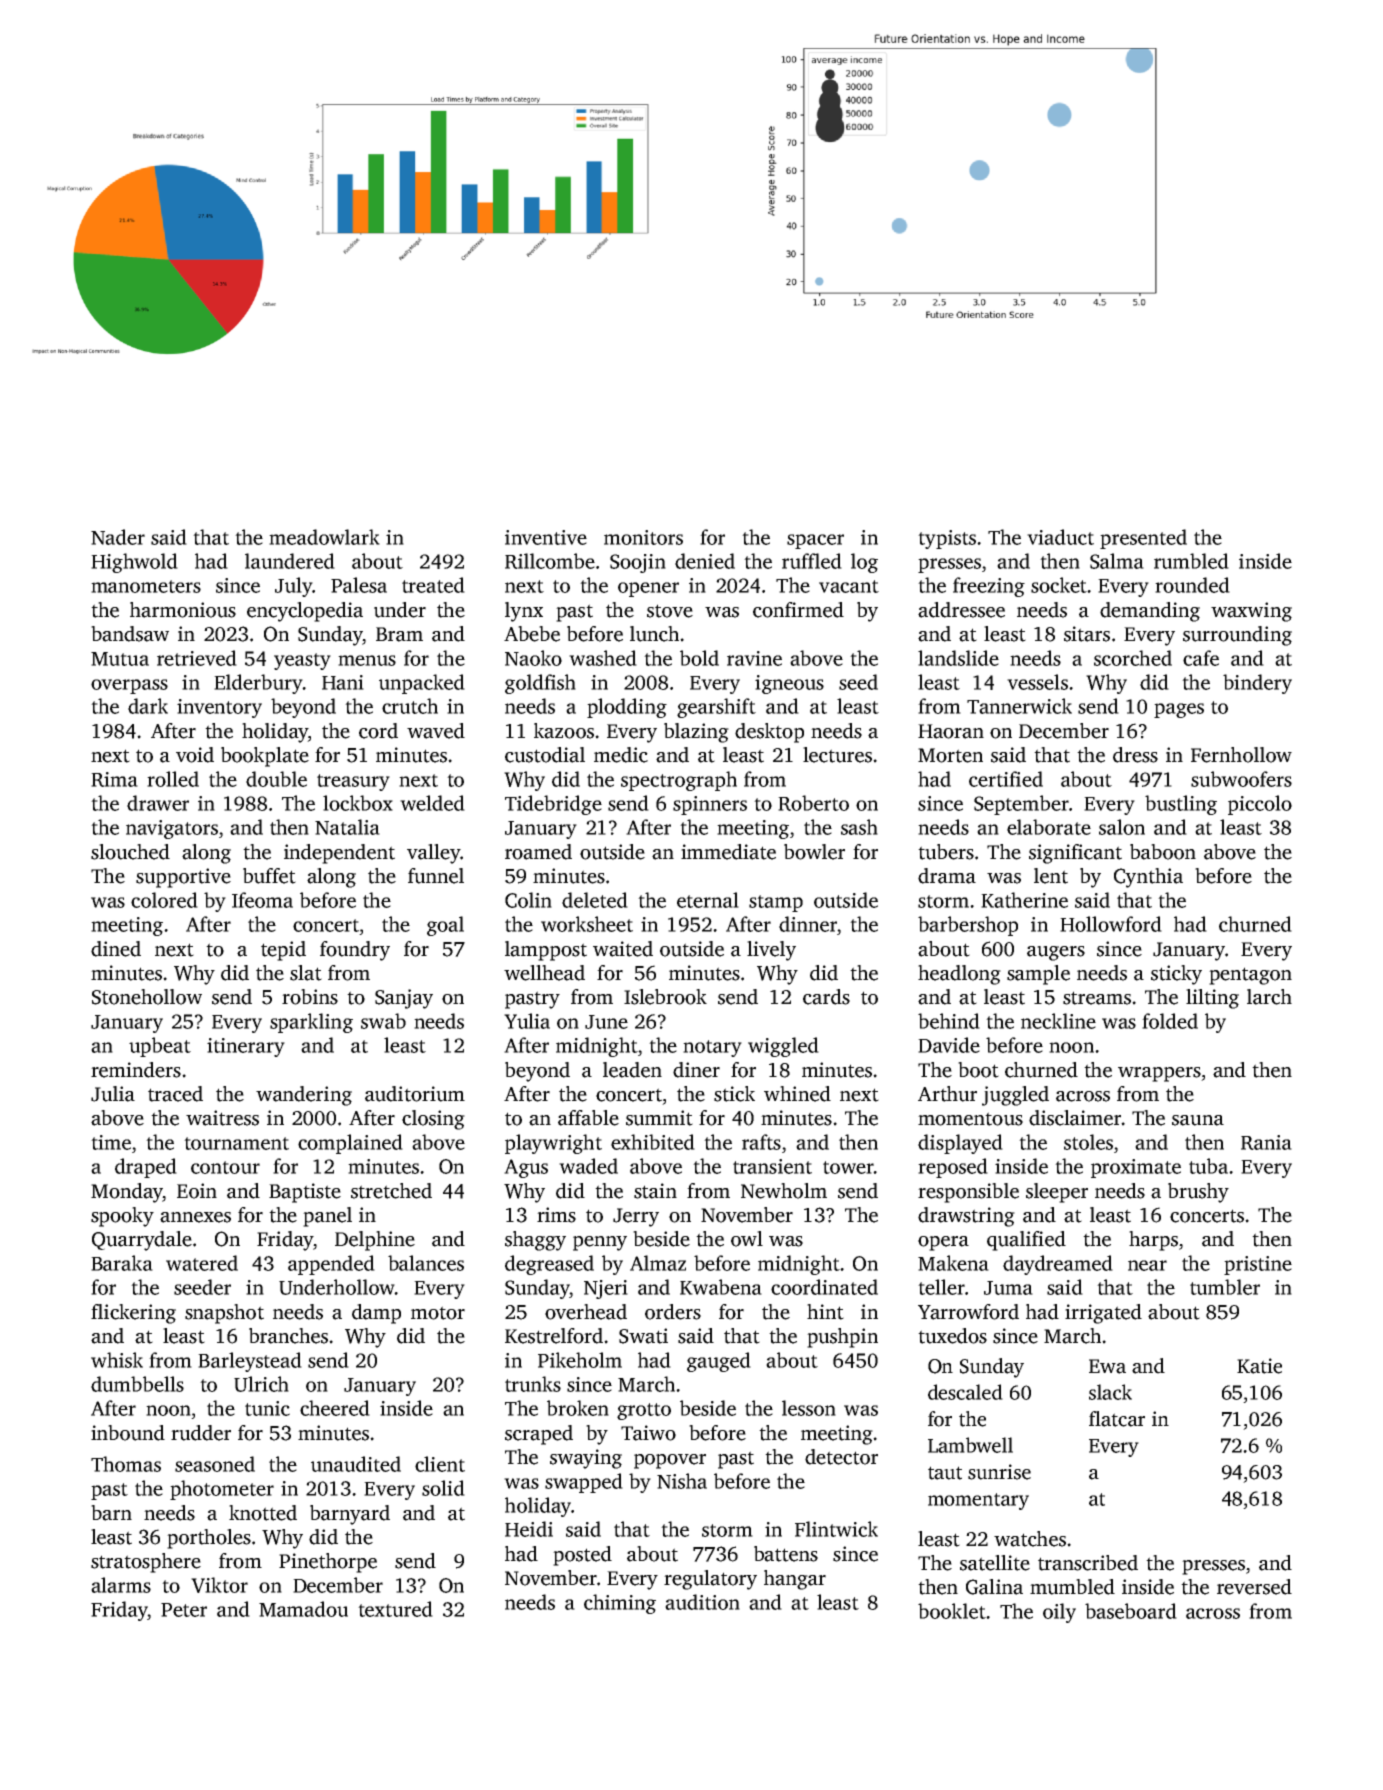 This screenshot has height=1790, width=1383. I want to click on Nader, so click(118, 537).
